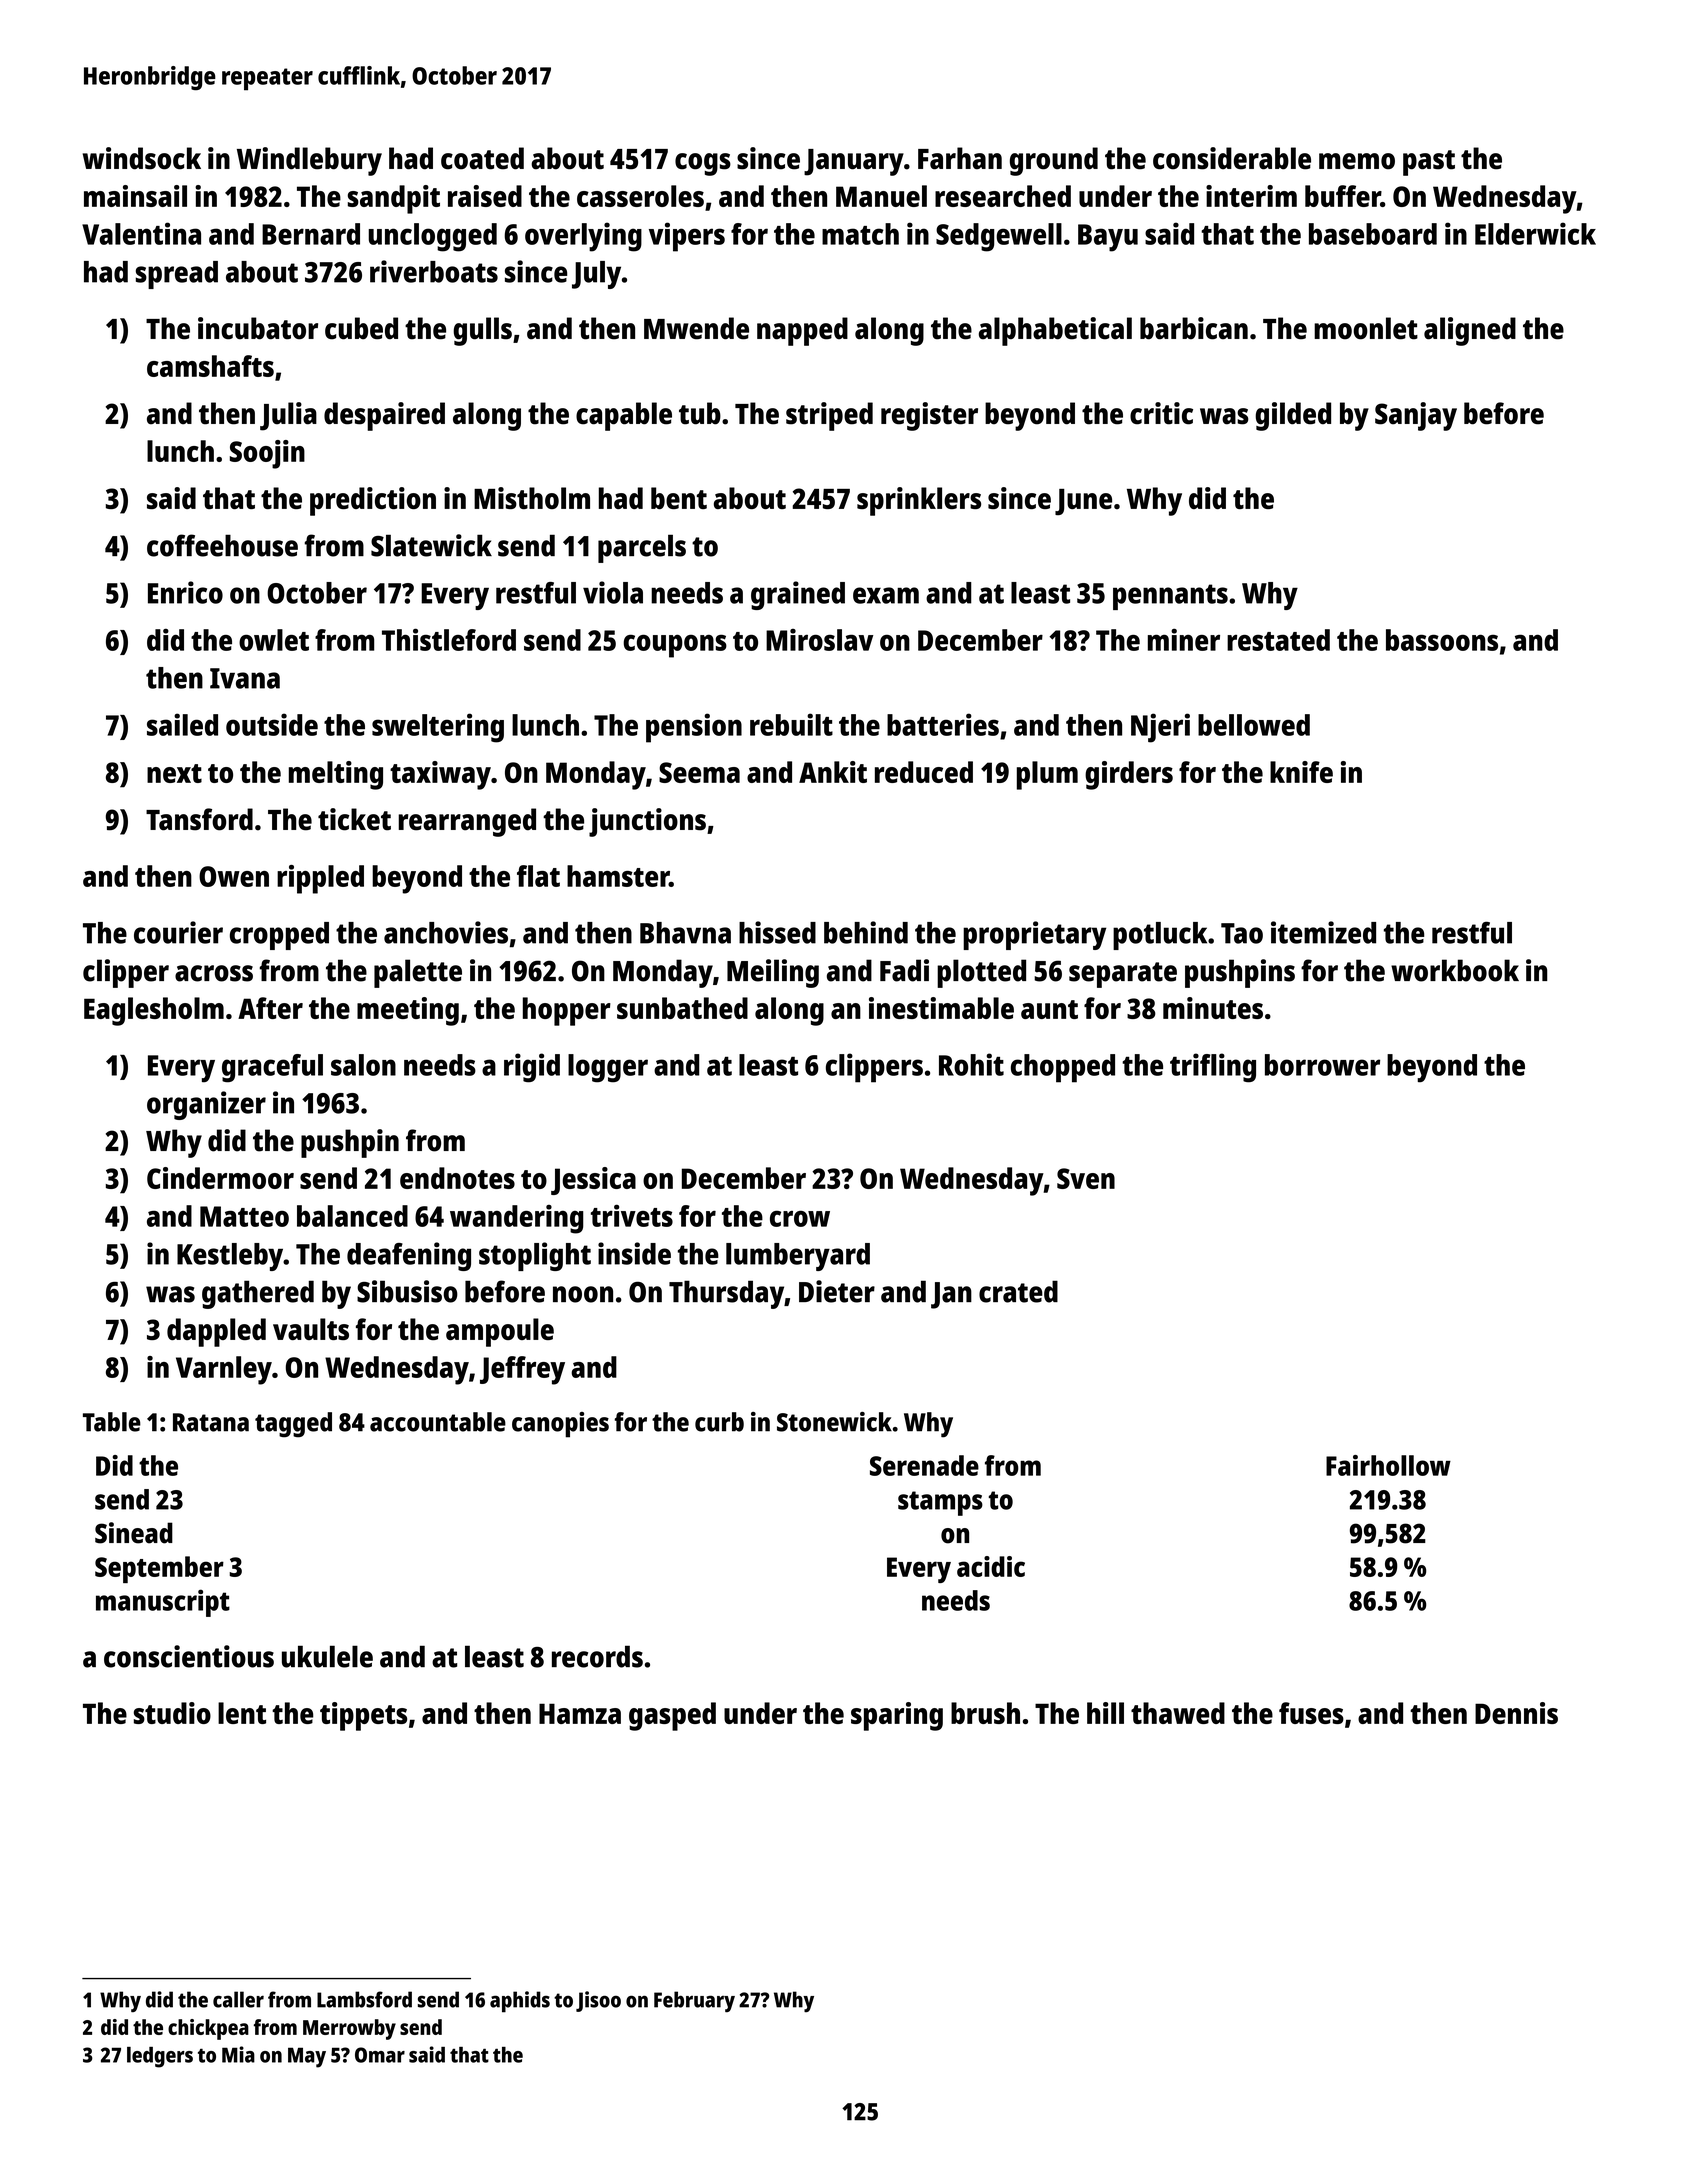 This page has height=2178, width=1683. Describe the element at coordinates (1323, 932) in the page. I see `itemized` at that location.
